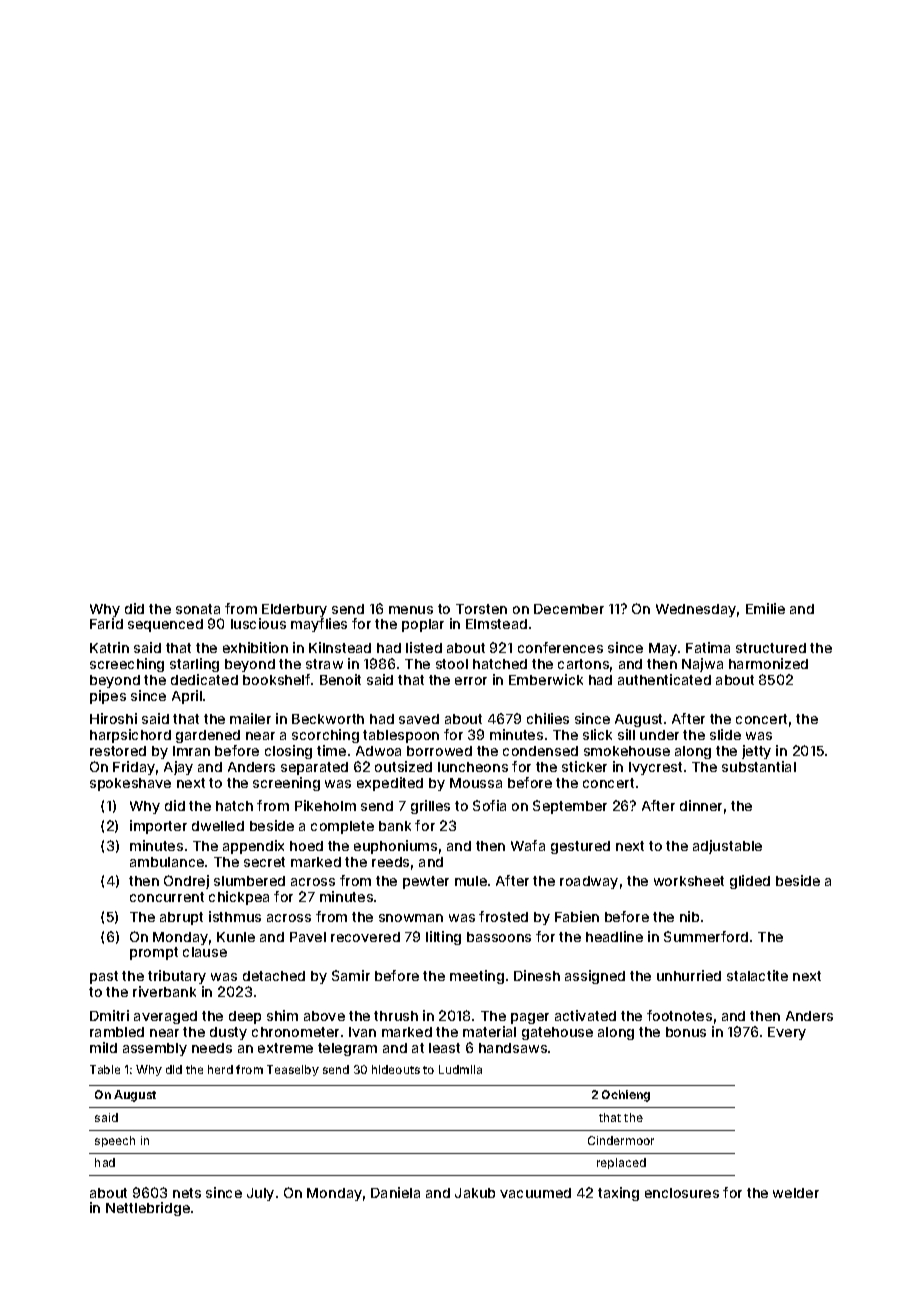  Describe the element at coordinates (294, 610) in the document. I see `Elderbury` at that location.
